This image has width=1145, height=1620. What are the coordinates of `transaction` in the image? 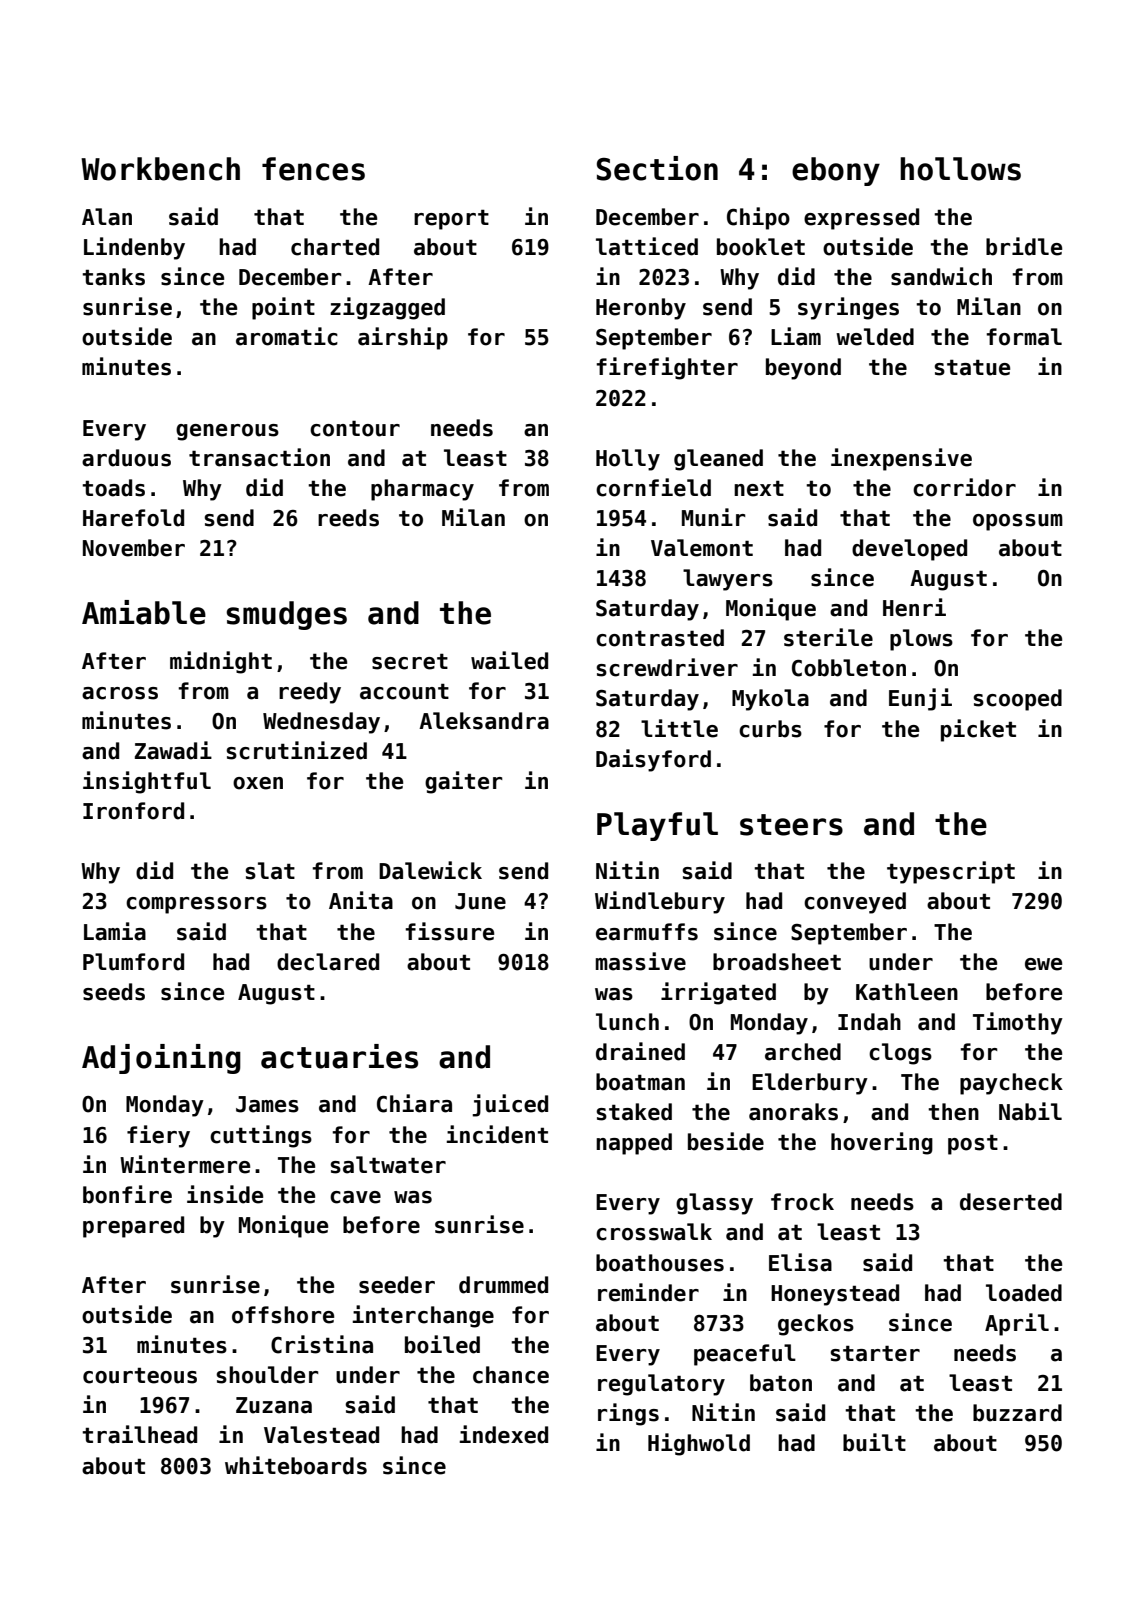 It's located at (259, 457).
